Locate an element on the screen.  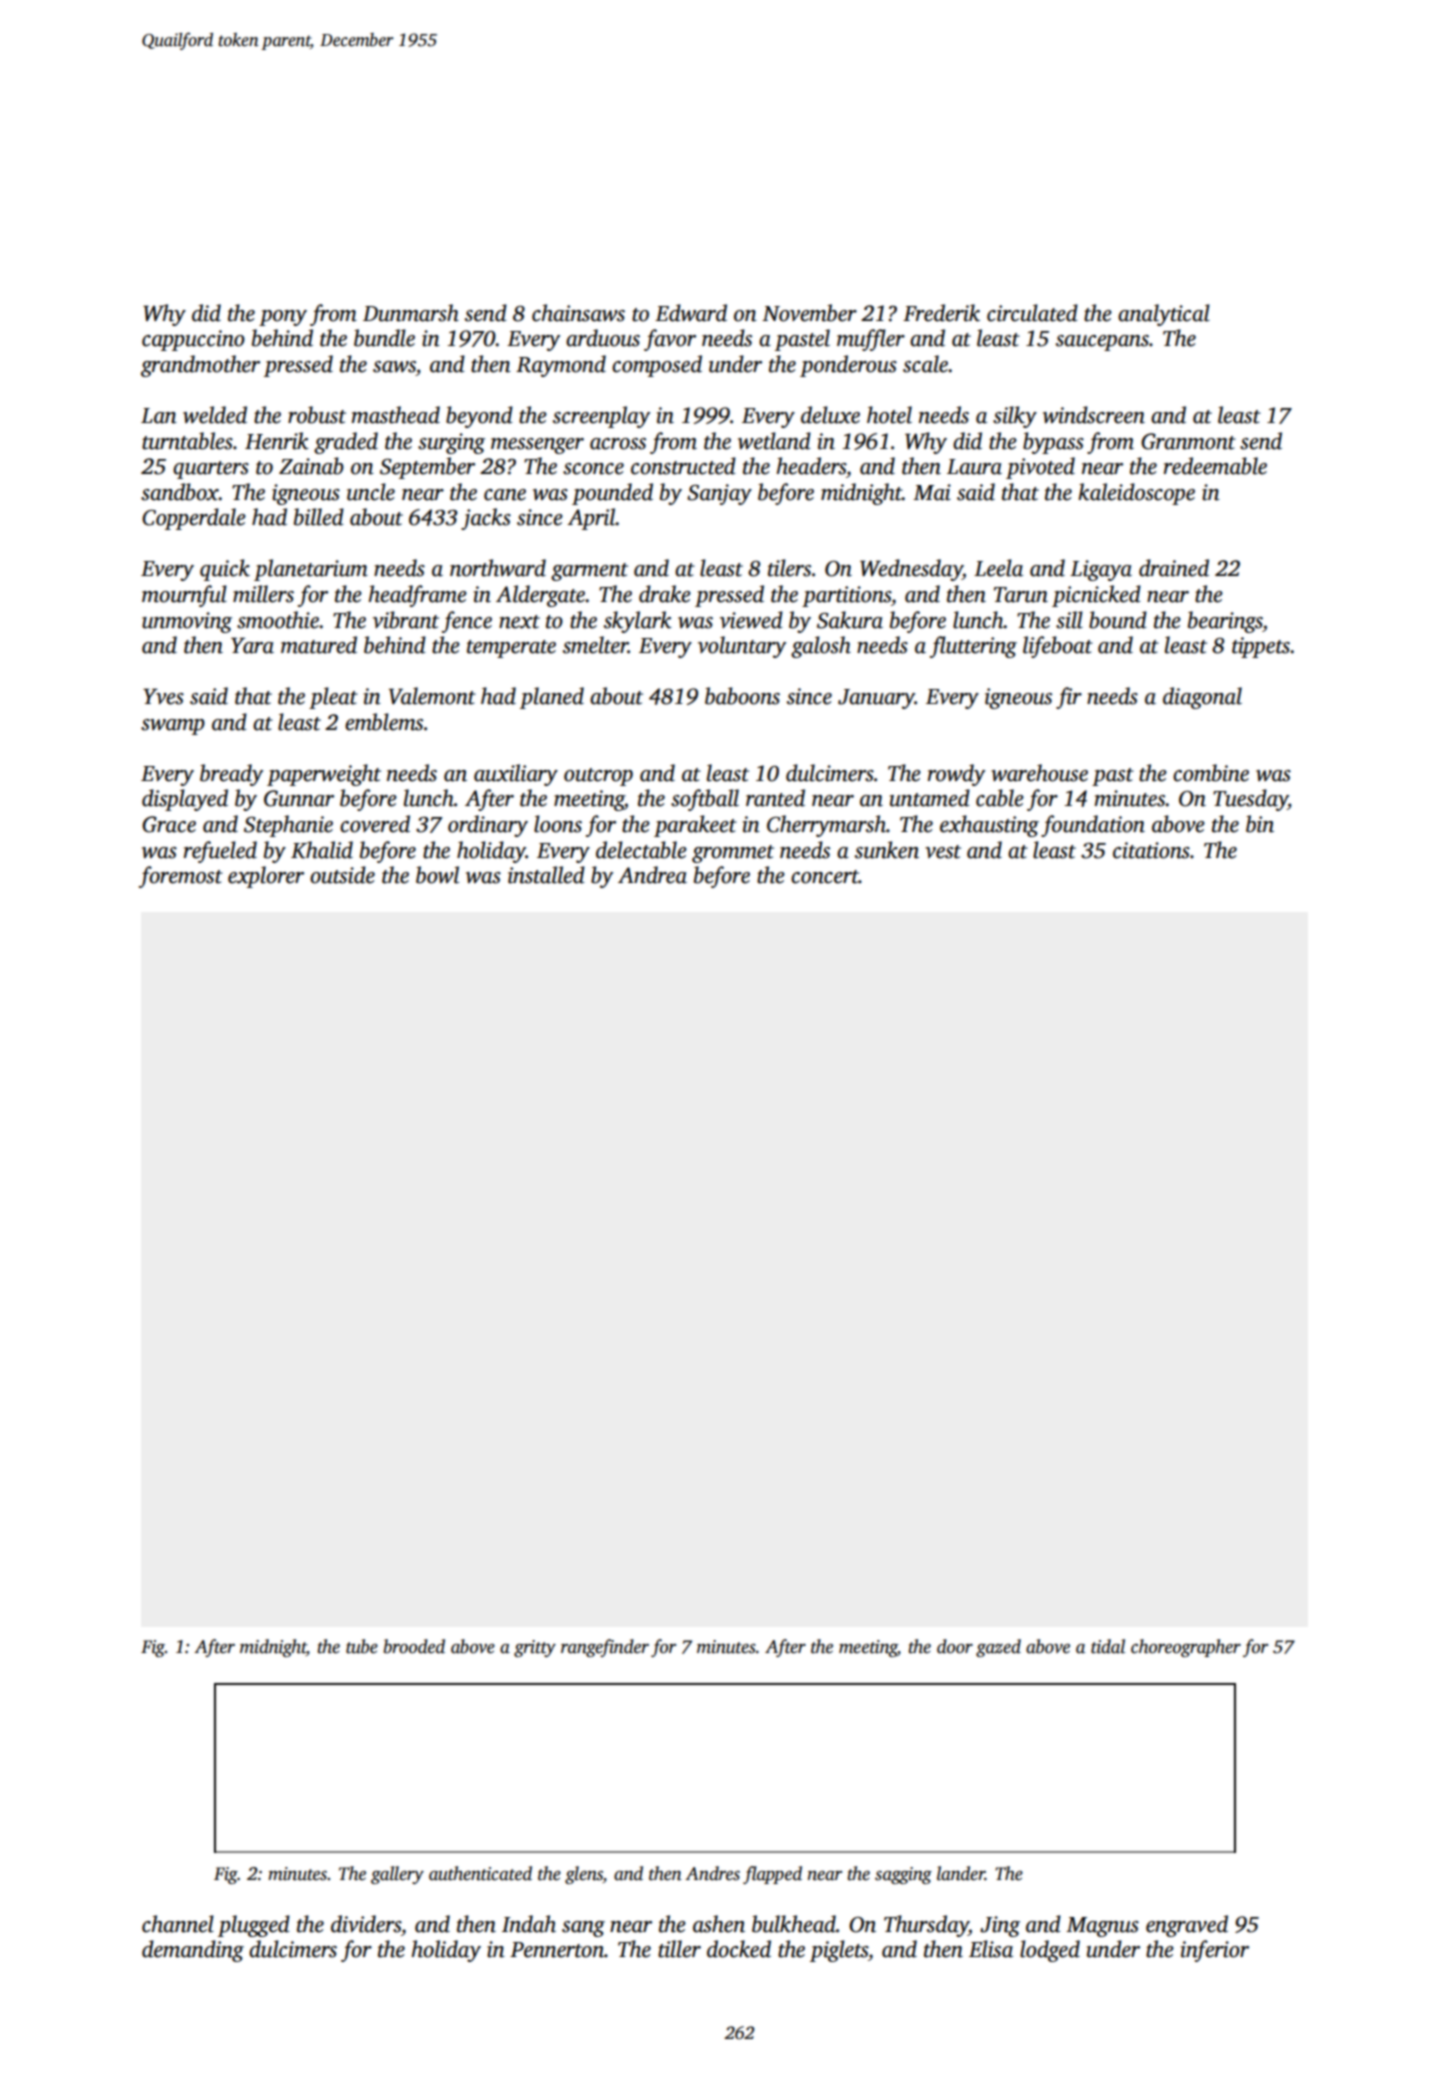
quick is located at coordinates (225, 570).
